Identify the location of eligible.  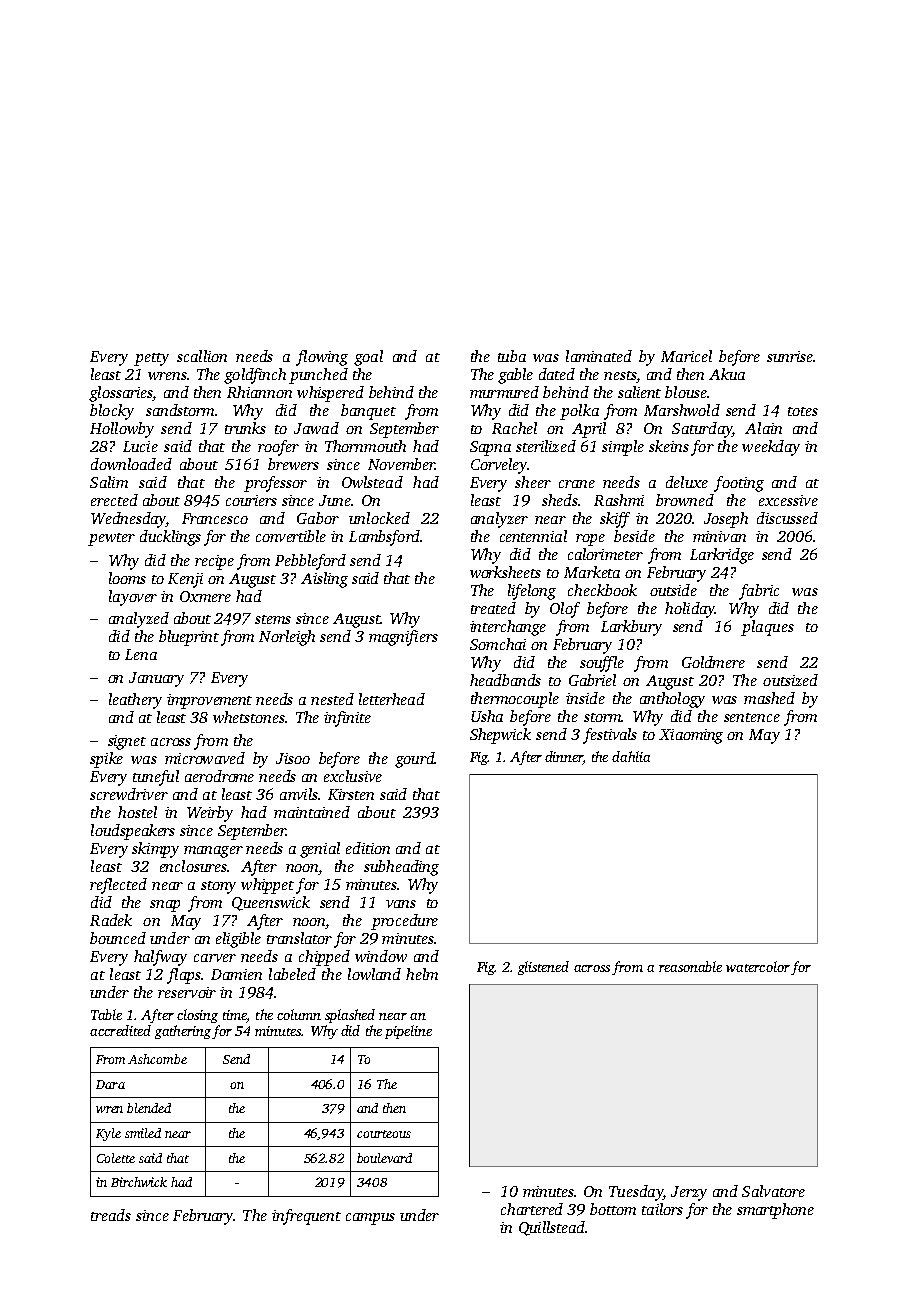
(238, 940).
